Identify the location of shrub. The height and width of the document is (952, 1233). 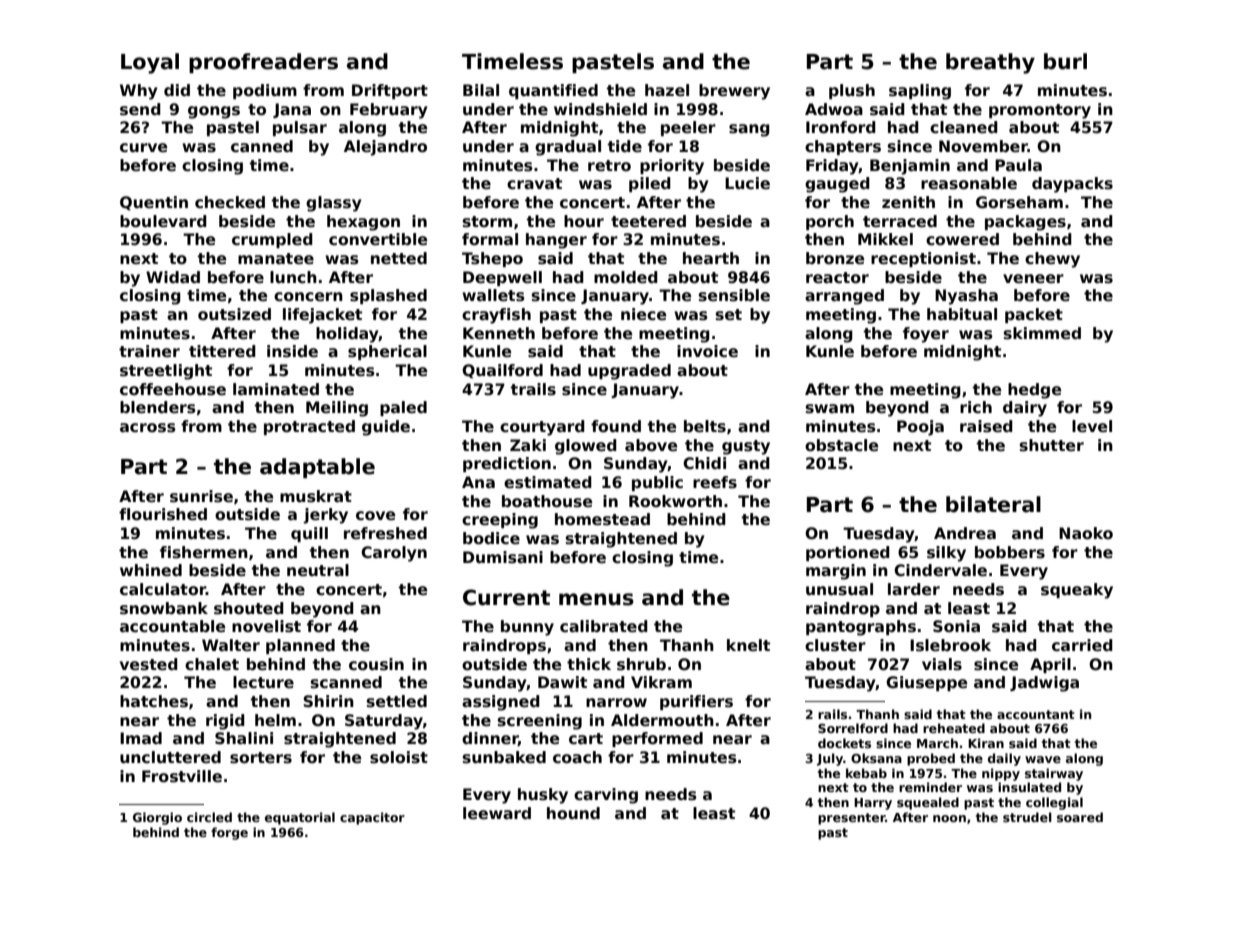
(641, 664).
